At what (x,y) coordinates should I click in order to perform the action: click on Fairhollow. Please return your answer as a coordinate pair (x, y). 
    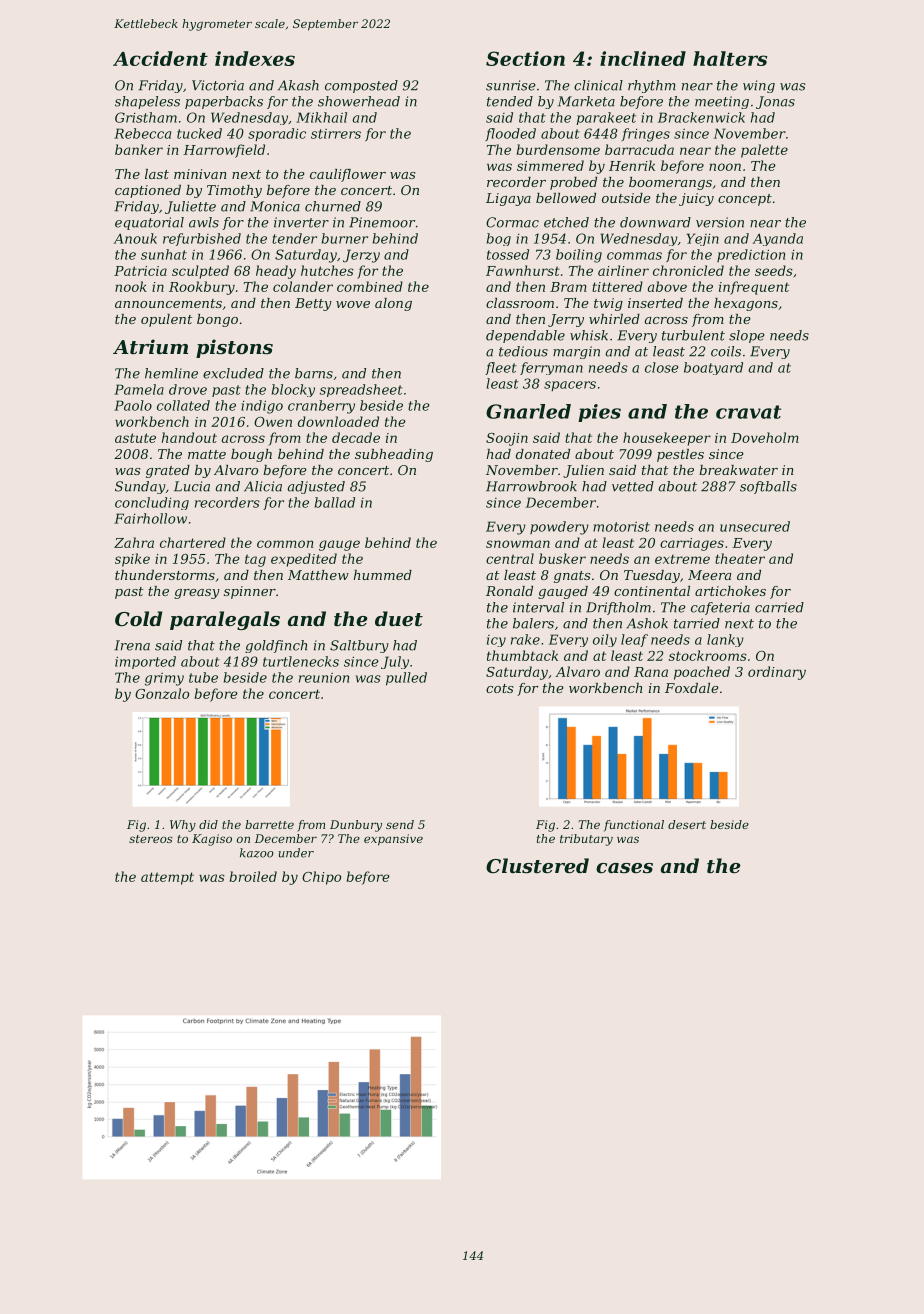
    Looking at the image, I should click on (150, 518).
